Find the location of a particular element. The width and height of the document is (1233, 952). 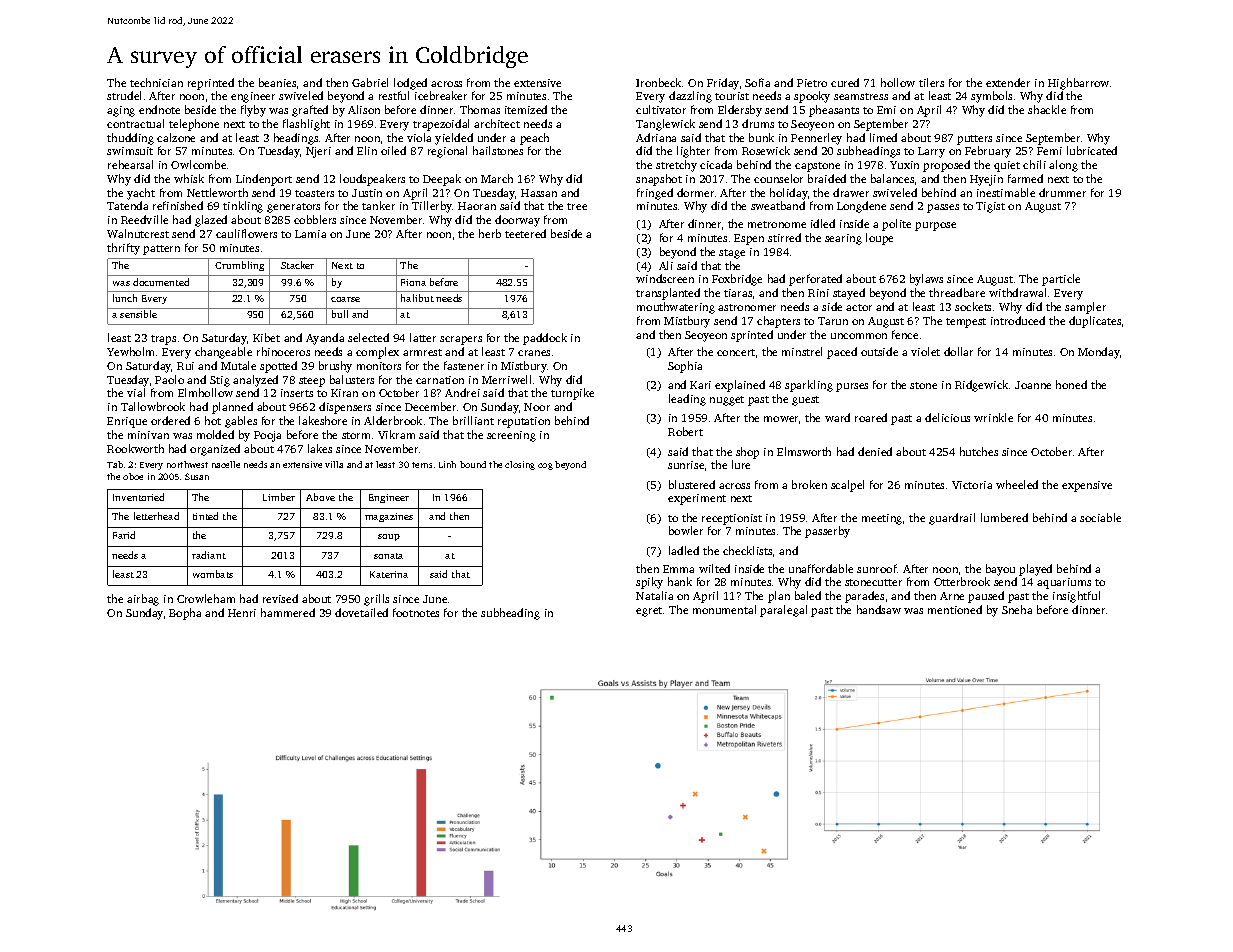

sensible is located at coordinates (138, 314).
